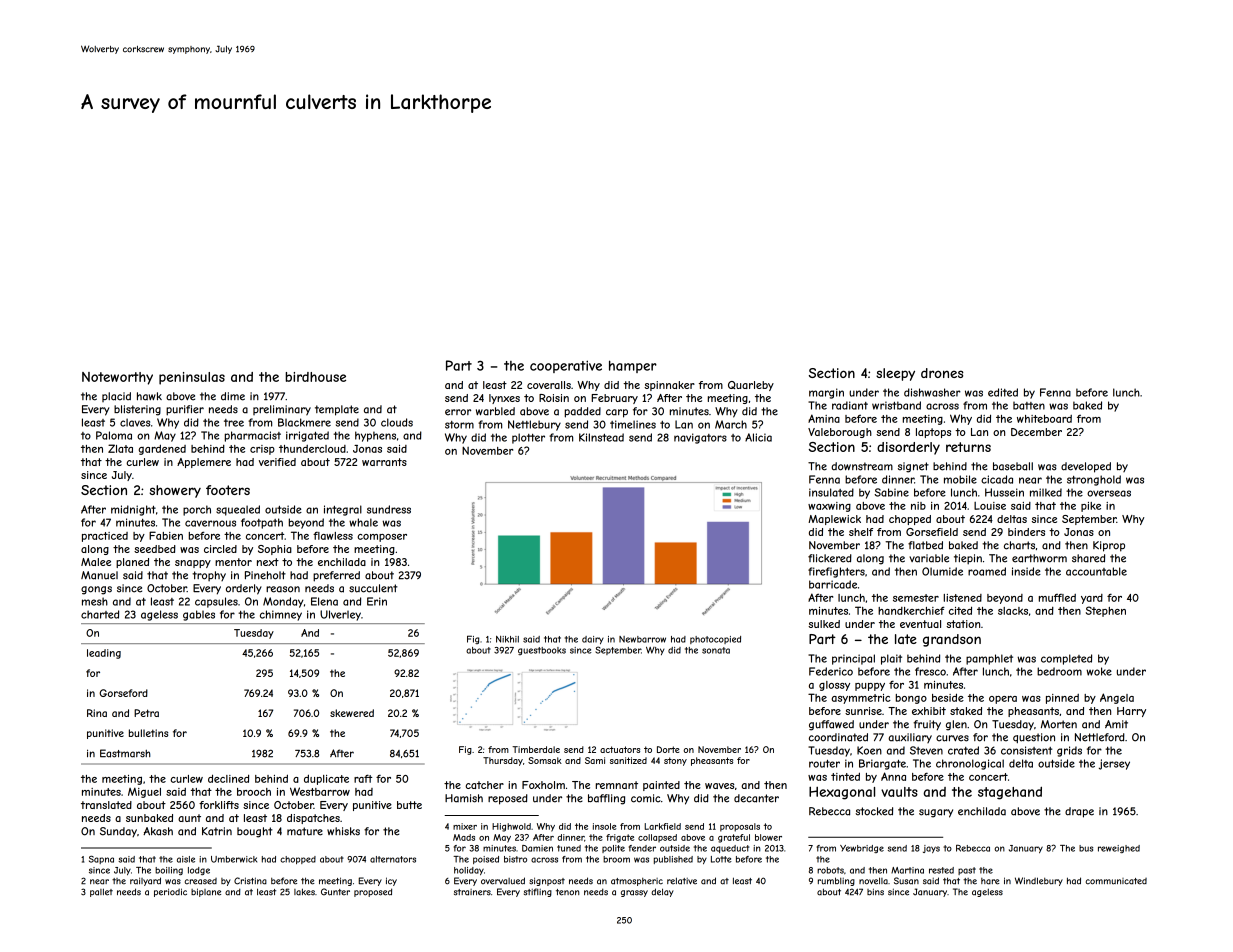 The height and width of the screenshot is (952, 1233). I want to click on drones, so click(942, 373).
